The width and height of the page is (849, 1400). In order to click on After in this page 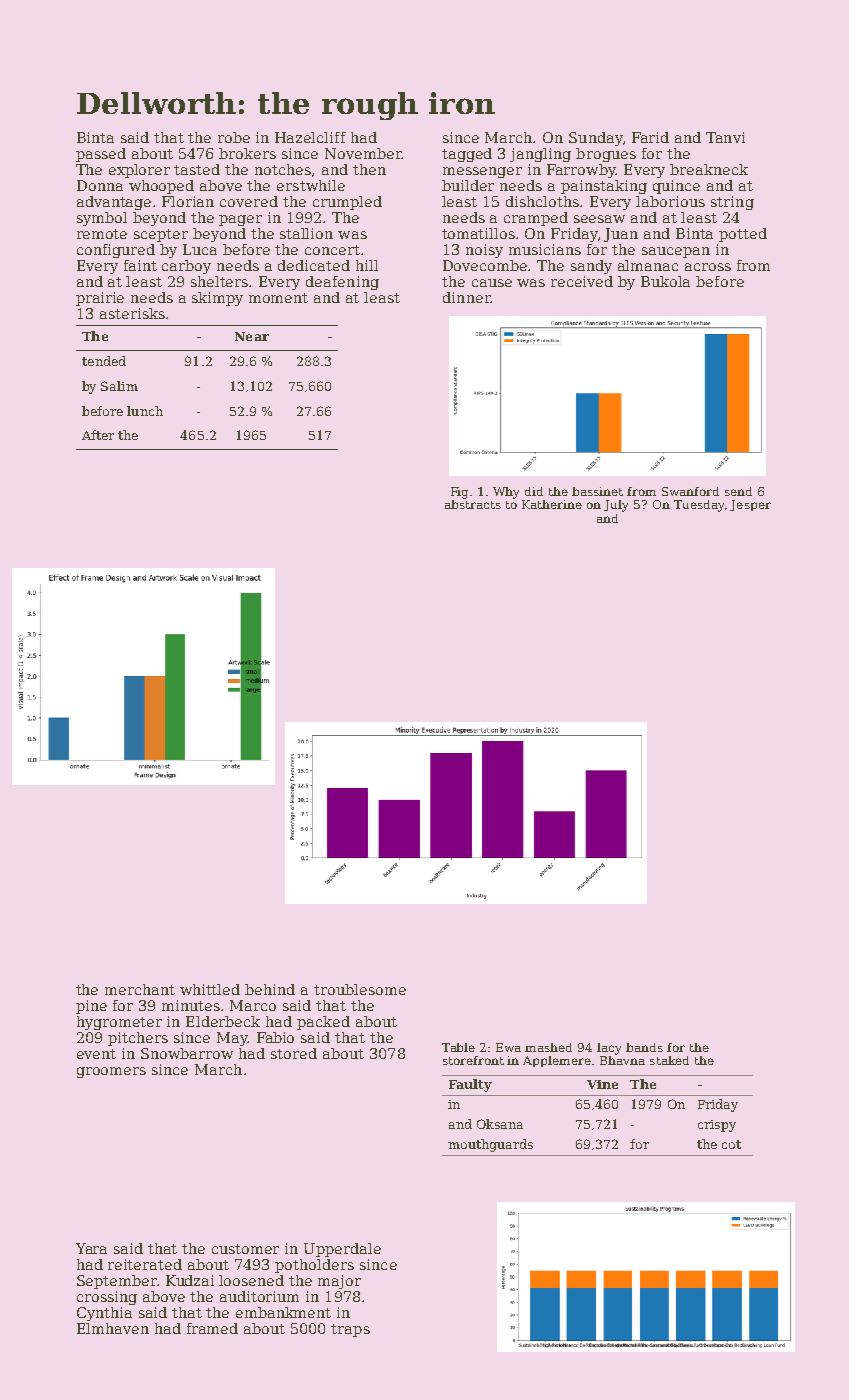, I will do `click(98, 435)`.
